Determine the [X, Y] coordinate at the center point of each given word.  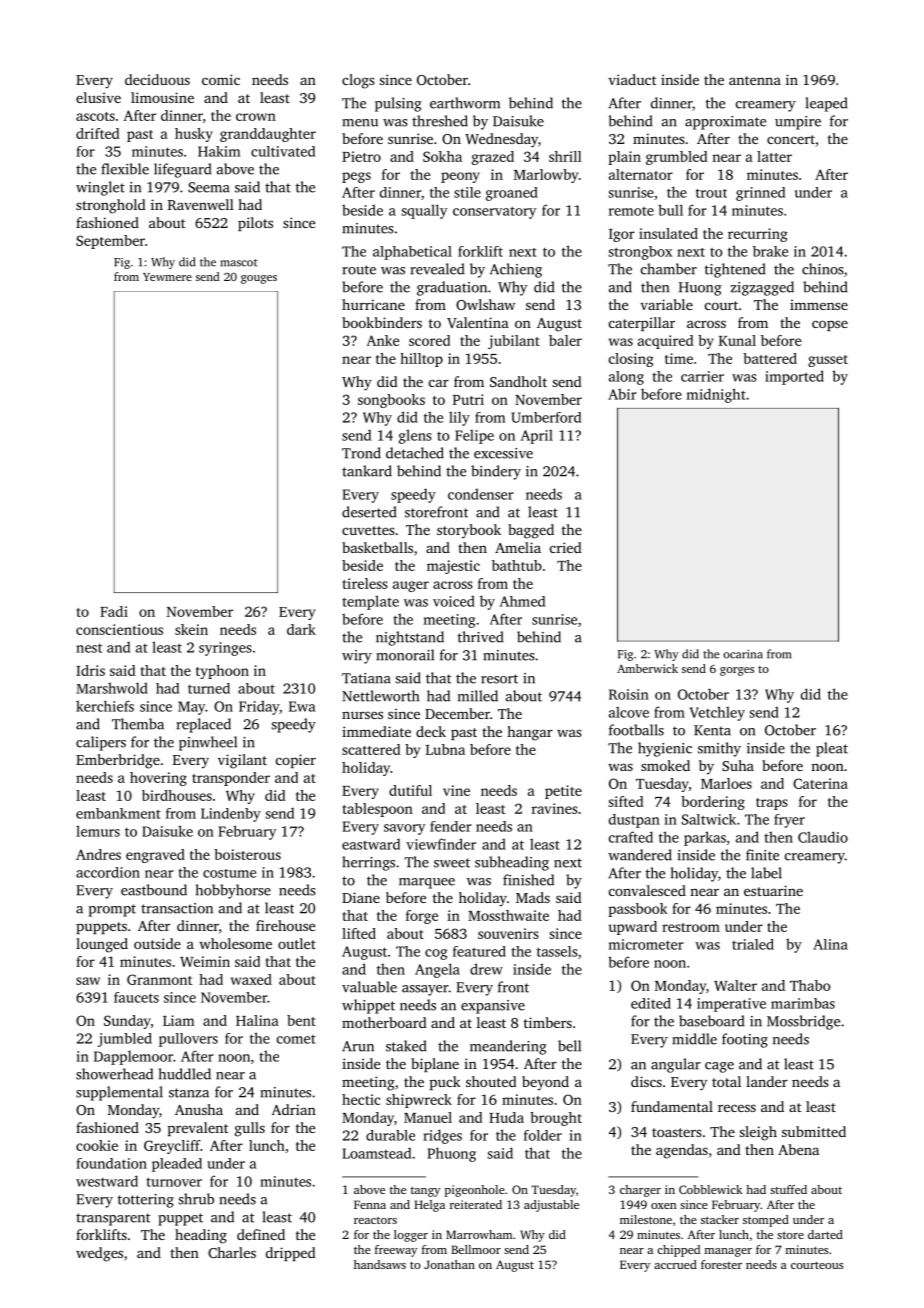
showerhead [114, 1074]
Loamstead [376, 1153]
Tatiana [366, 678]
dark [301, 629]
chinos [823, 269]
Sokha [442, 156]
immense [819, 304]
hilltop [421, 360]
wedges [99, 1254]
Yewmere [167, 277]
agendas [682, 1151]
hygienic [665, 749]
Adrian [294, 1109]
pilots [255, 224]
